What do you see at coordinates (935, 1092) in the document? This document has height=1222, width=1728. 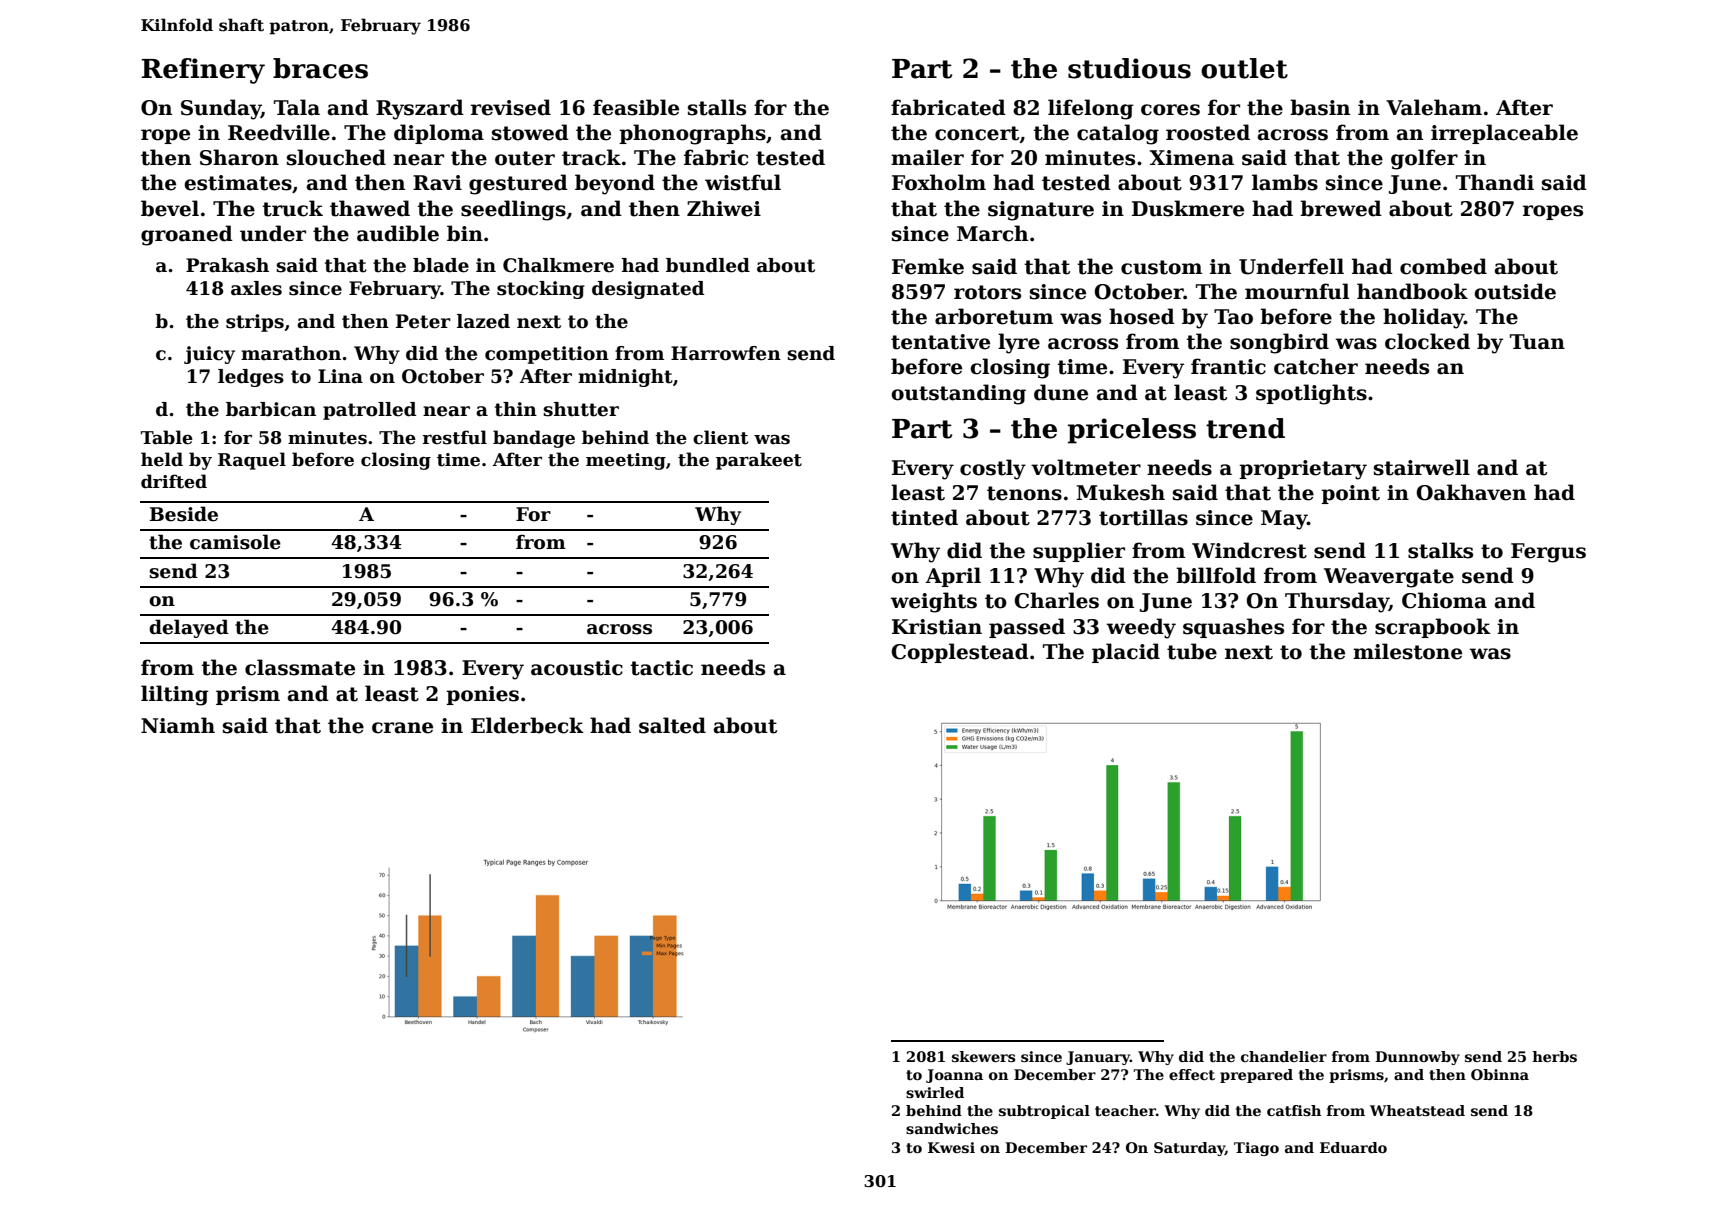 I see `swirled` at bounding box center [935, 1092].
